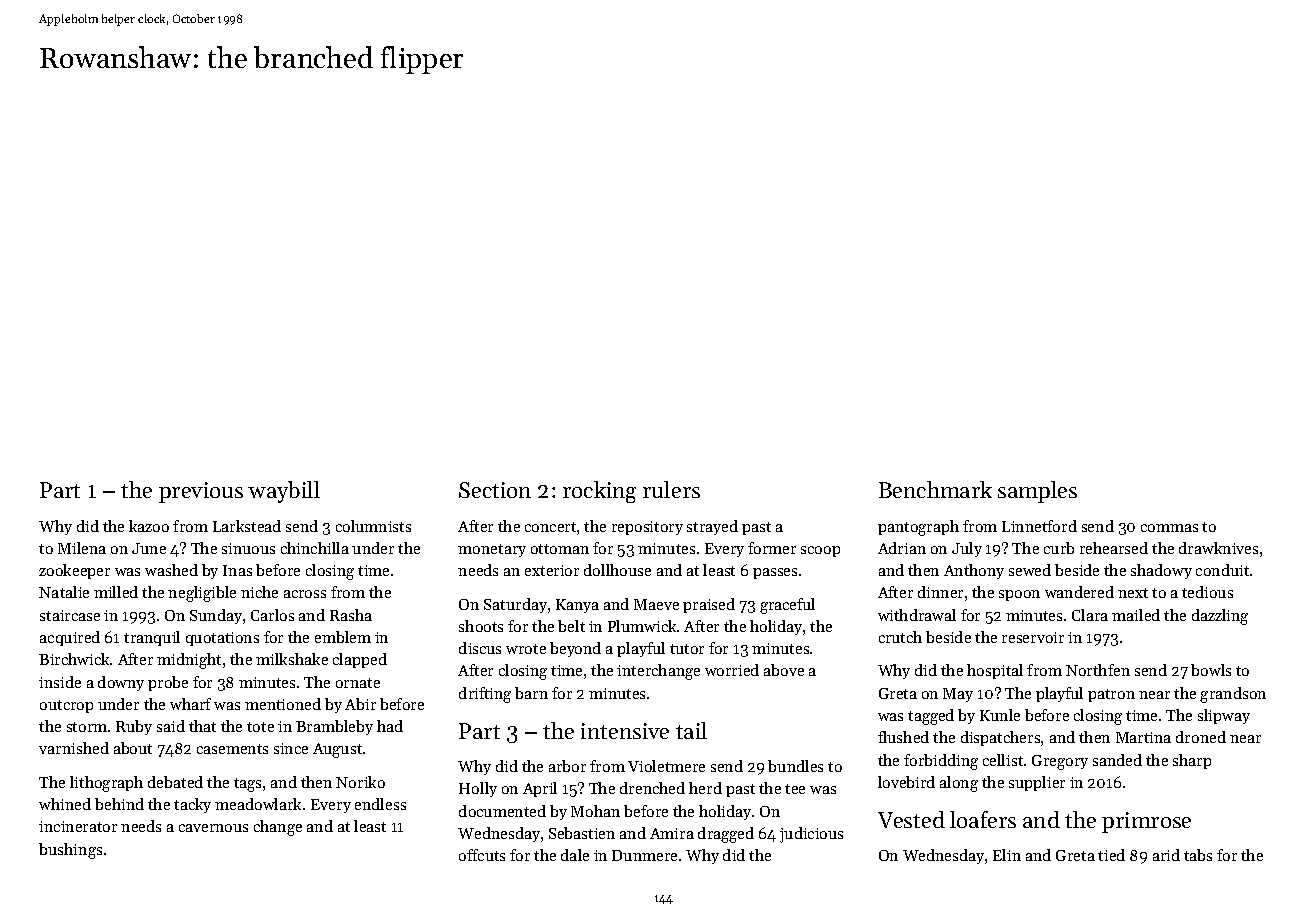 The image size is (1308, 924). Describe the element at coordinates (935, 489) in the screenshot. I see `Benchmark` at that location.
